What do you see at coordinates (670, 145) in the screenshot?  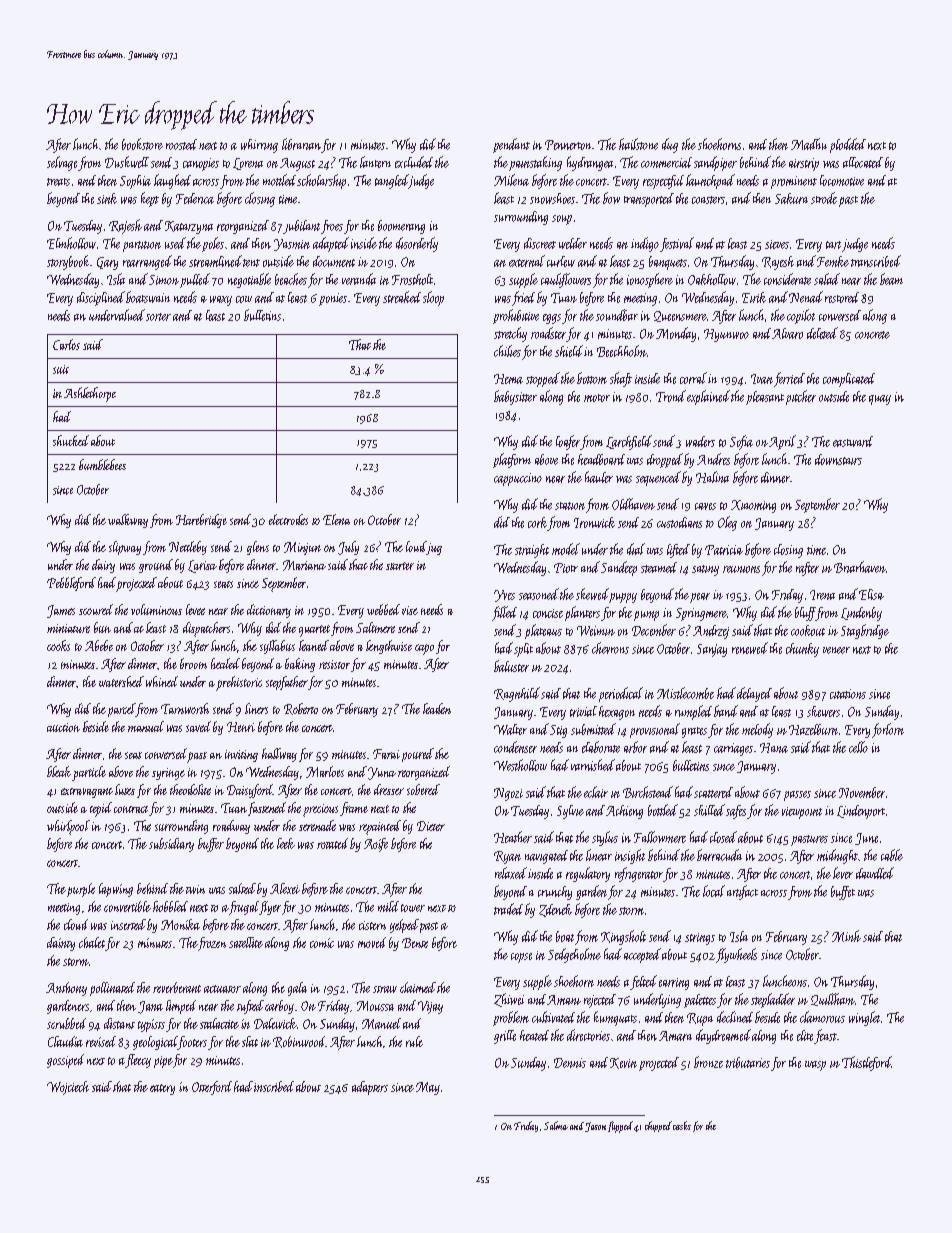 I see `dug` at bounding box center [670, 145].
